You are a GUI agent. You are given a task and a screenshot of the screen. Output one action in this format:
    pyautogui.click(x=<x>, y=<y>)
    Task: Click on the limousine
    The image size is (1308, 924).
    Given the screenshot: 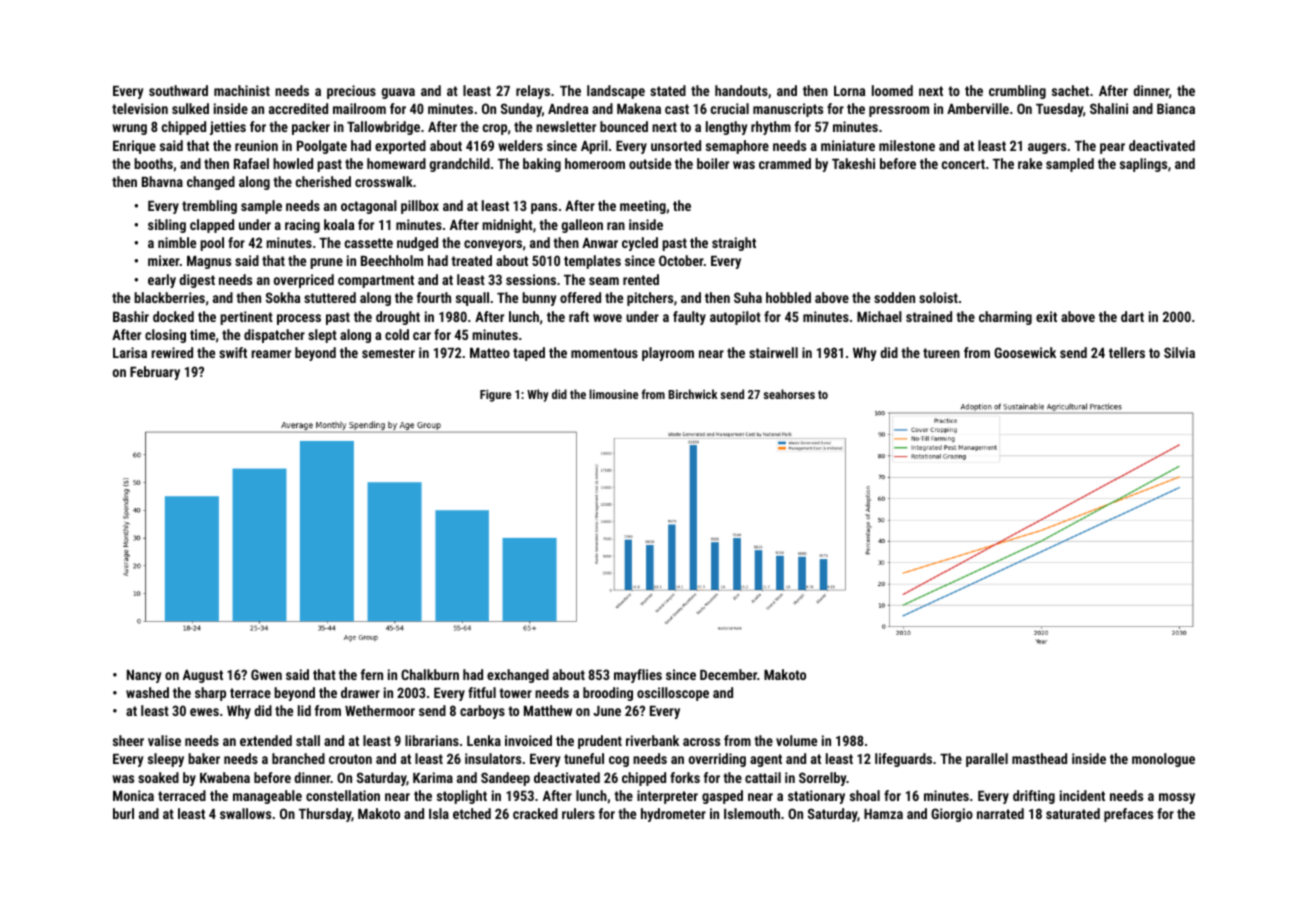 What is the action you would take?
    pyautogui.click(x=613, y=394)
